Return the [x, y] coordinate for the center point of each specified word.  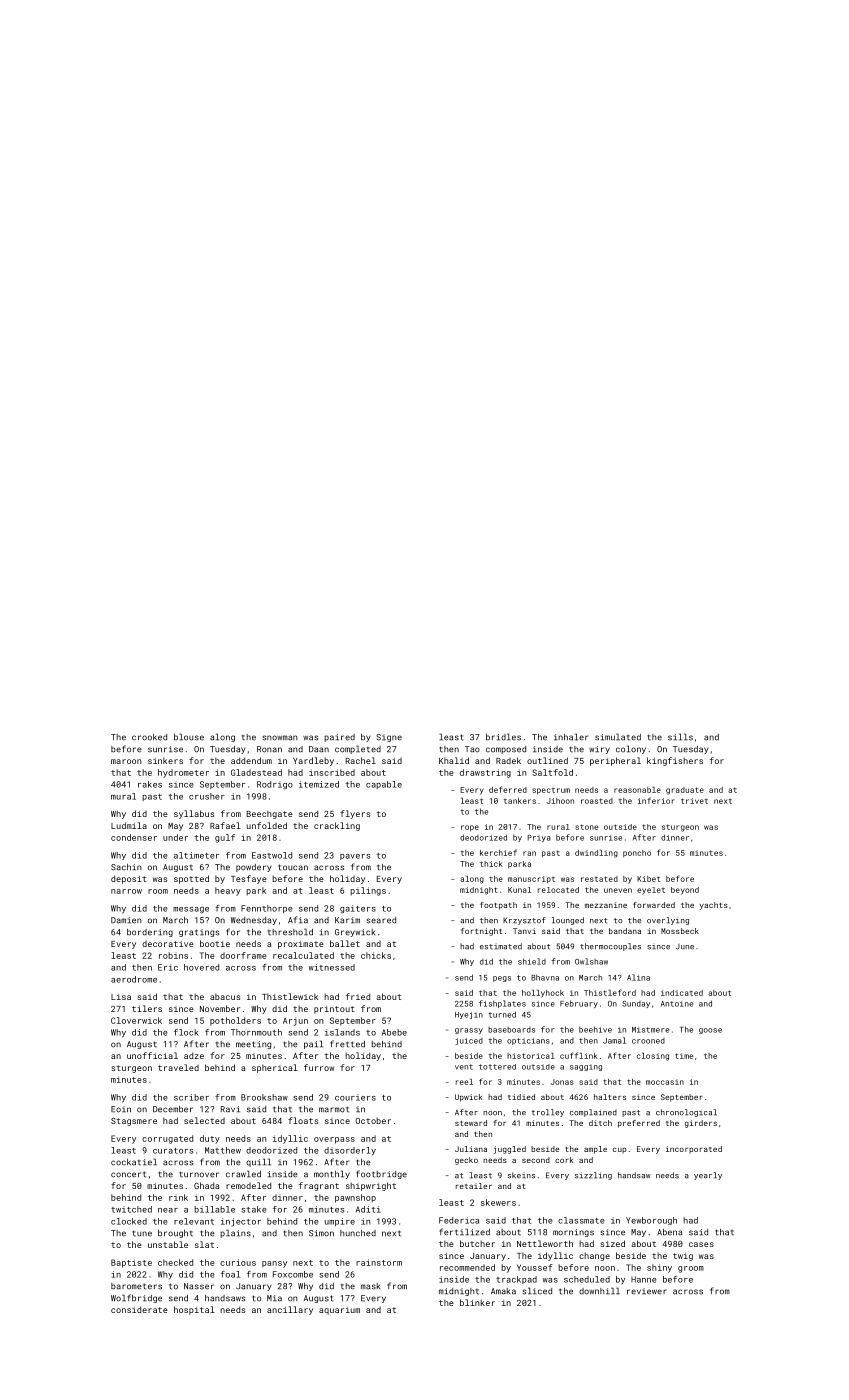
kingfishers [675, 761]
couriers [355, 1097]
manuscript [531, 879]
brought [175, 1234]
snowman [280, 738]
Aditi [368, 1209]
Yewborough [651, 1221]
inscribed [332, 772]
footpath [498, 906]
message [191, 910]
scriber [191, 1097]
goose [710, 1031]
